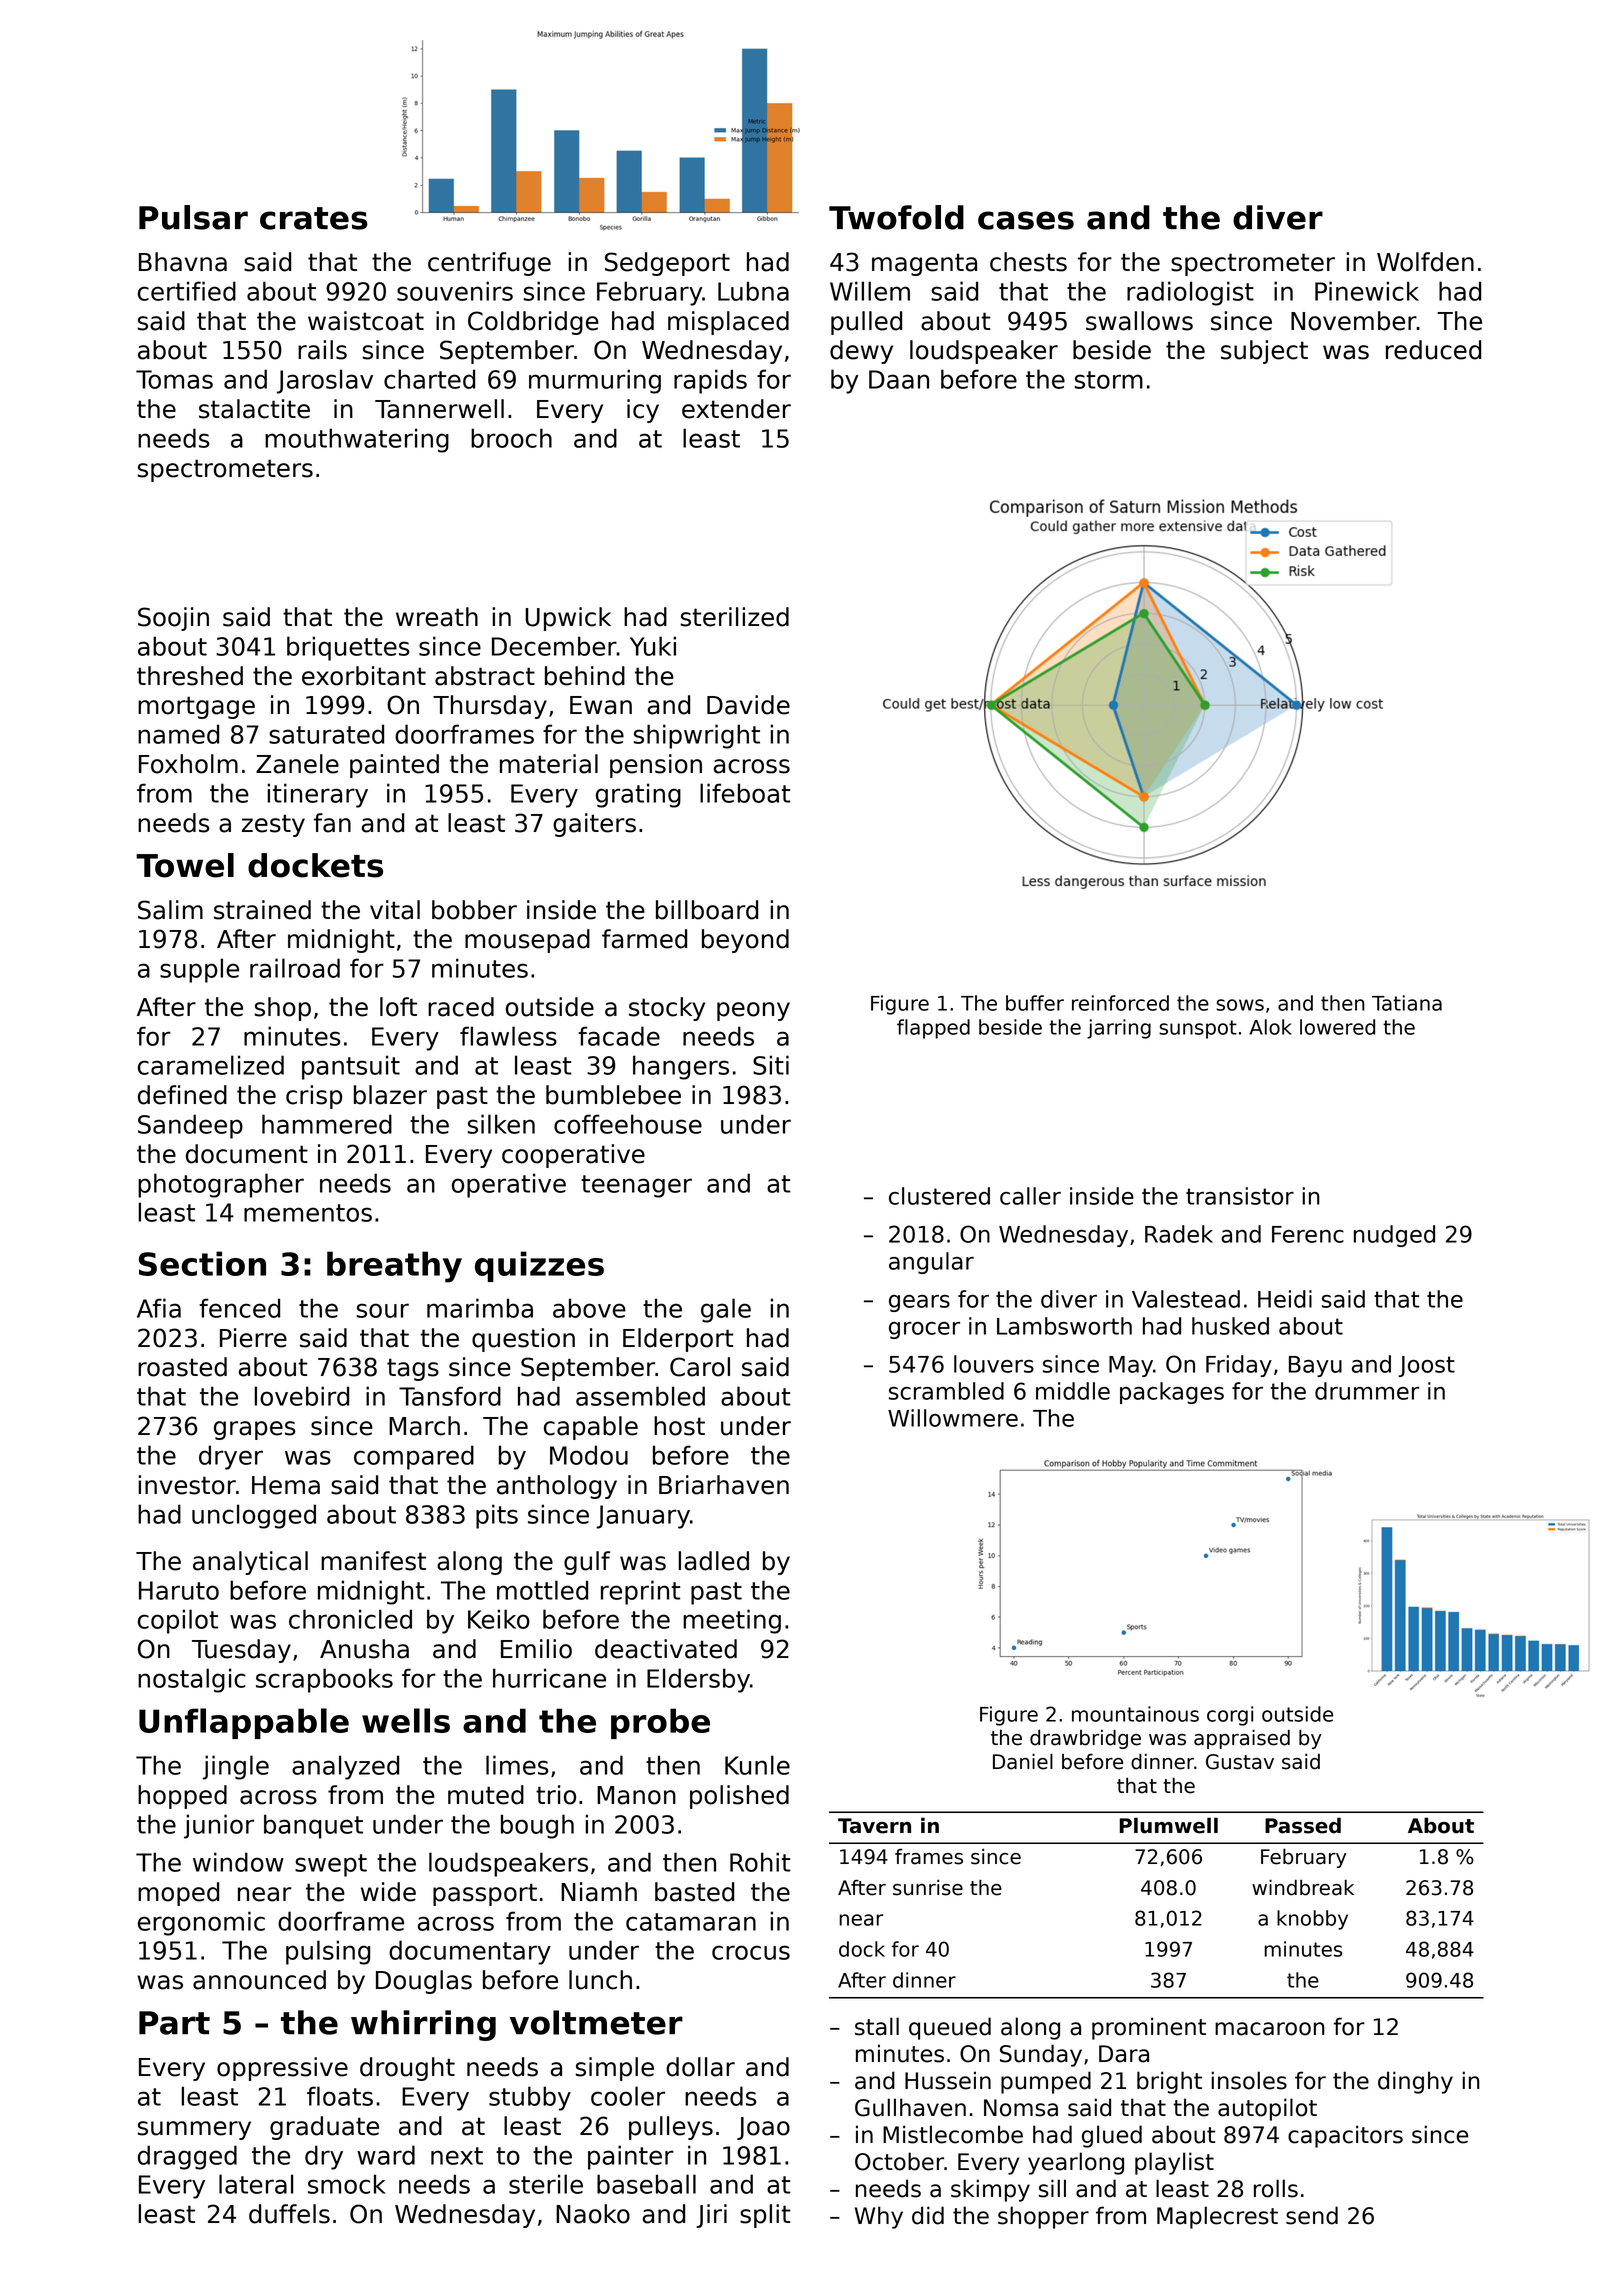 The width and height of the image is (1620, 2292). I want to click on duffels, so click(289, 2214).
